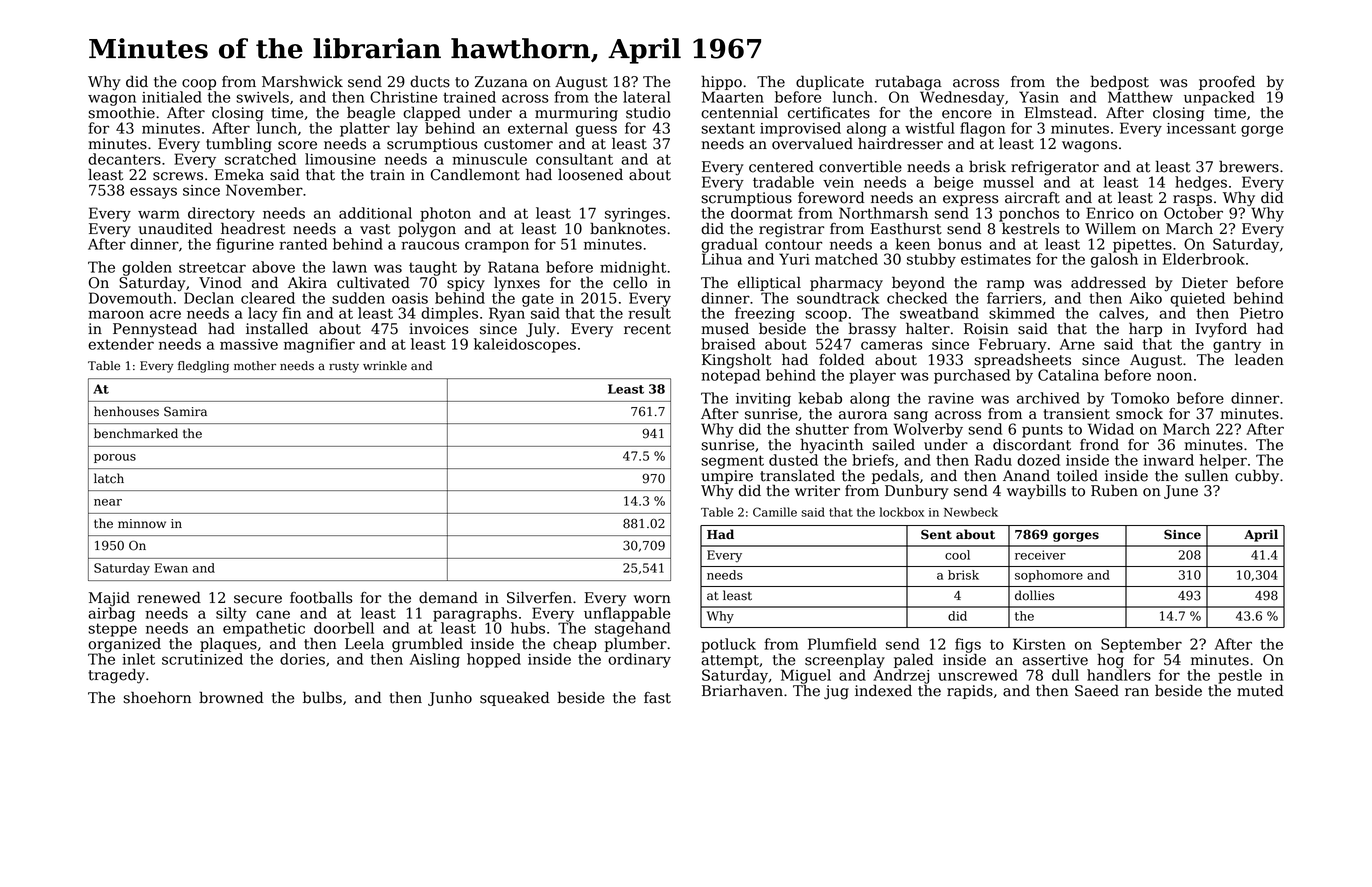 The height and width of the screenshot is (887, 1372). Describe the element at coordinates (775, 512) in the screenshot. I see `Camille` at that location.
